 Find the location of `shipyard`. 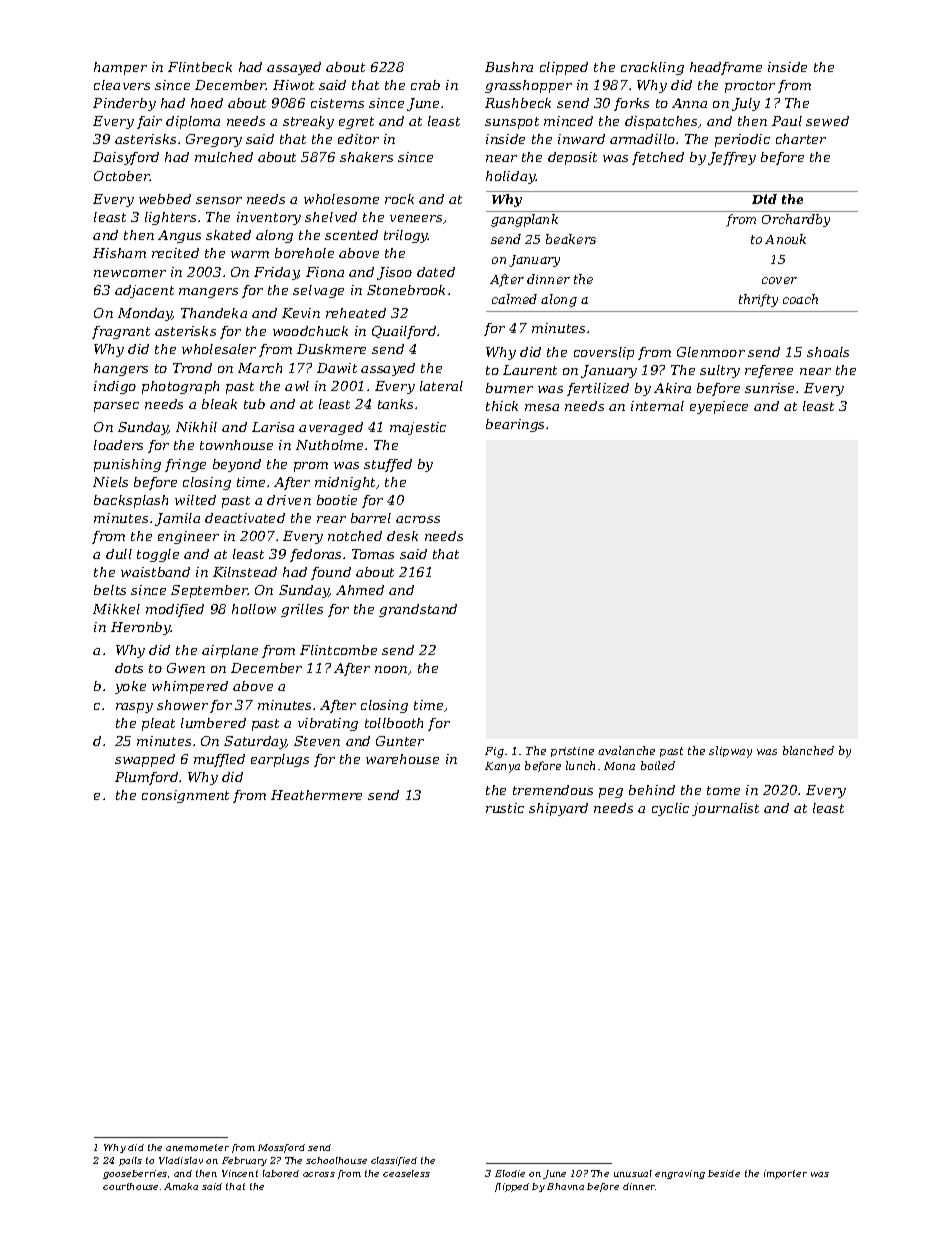

shipyard is located at coordinates (558, 809).
